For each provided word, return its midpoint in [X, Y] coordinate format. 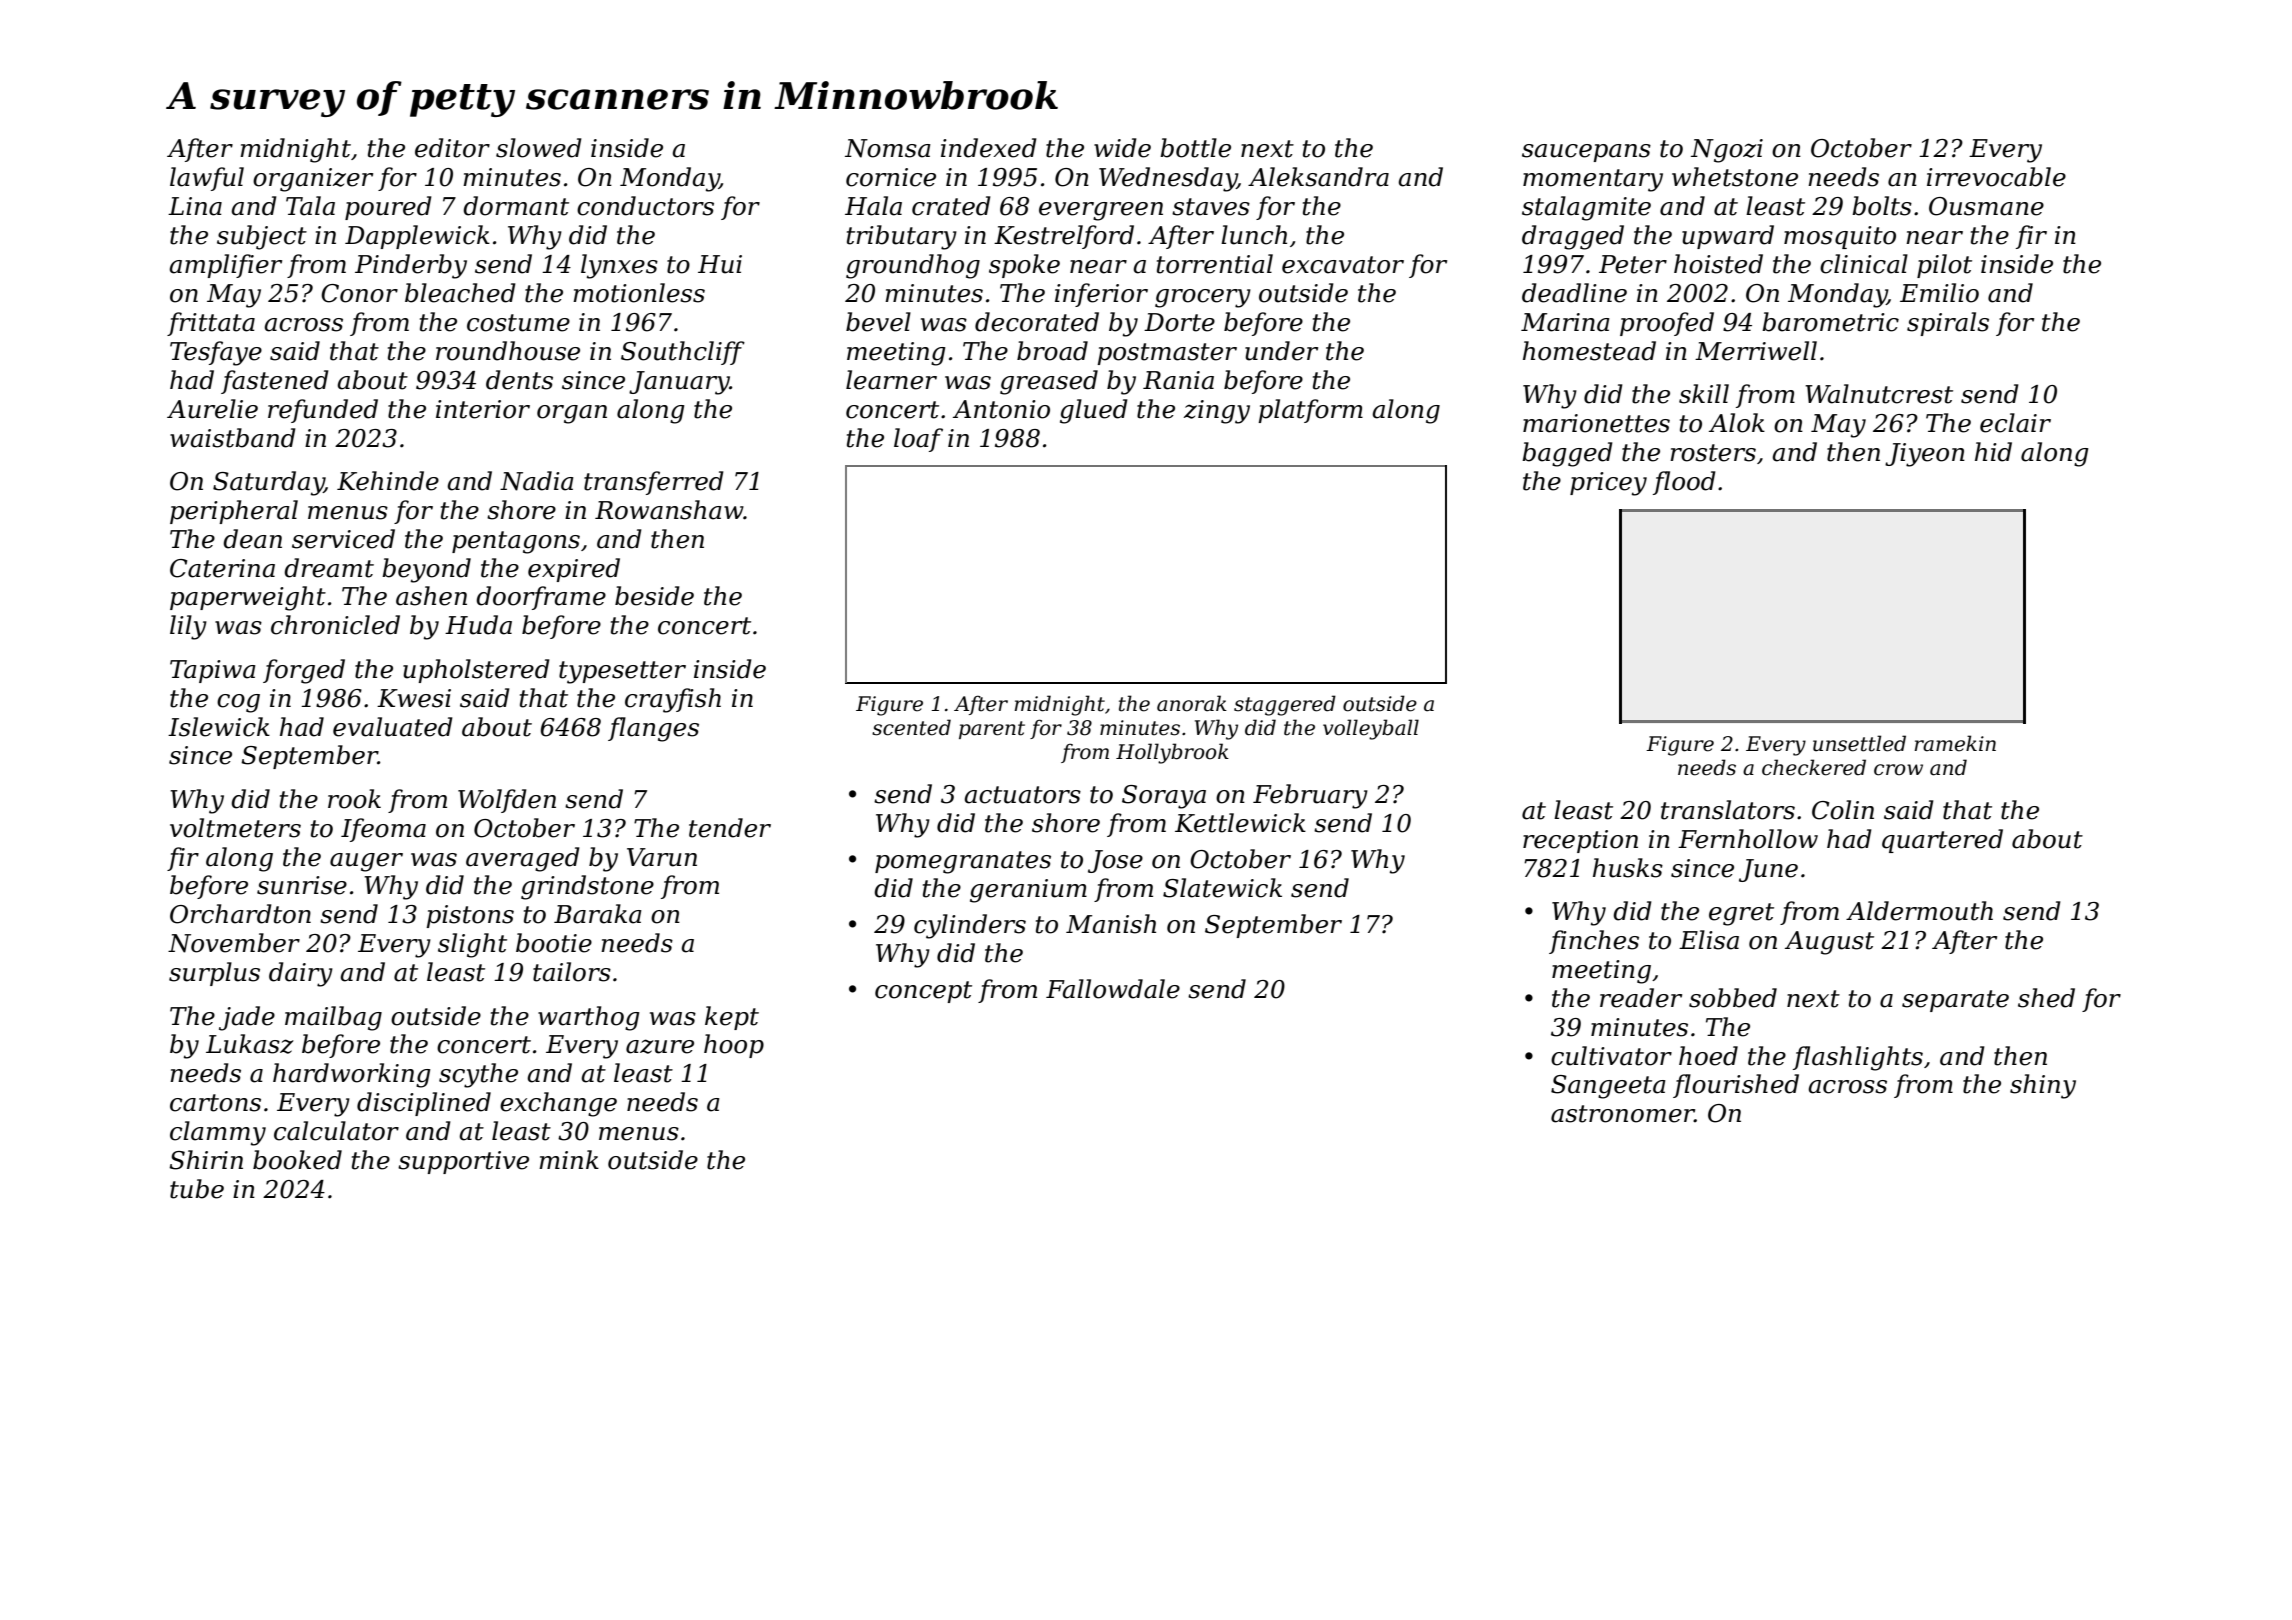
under [1281, 351]
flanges [653, 729]
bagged [1567, 454]
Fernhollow [1748, 839]
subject [262, 237]
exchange [558, 1104]
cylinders [970, 926]
